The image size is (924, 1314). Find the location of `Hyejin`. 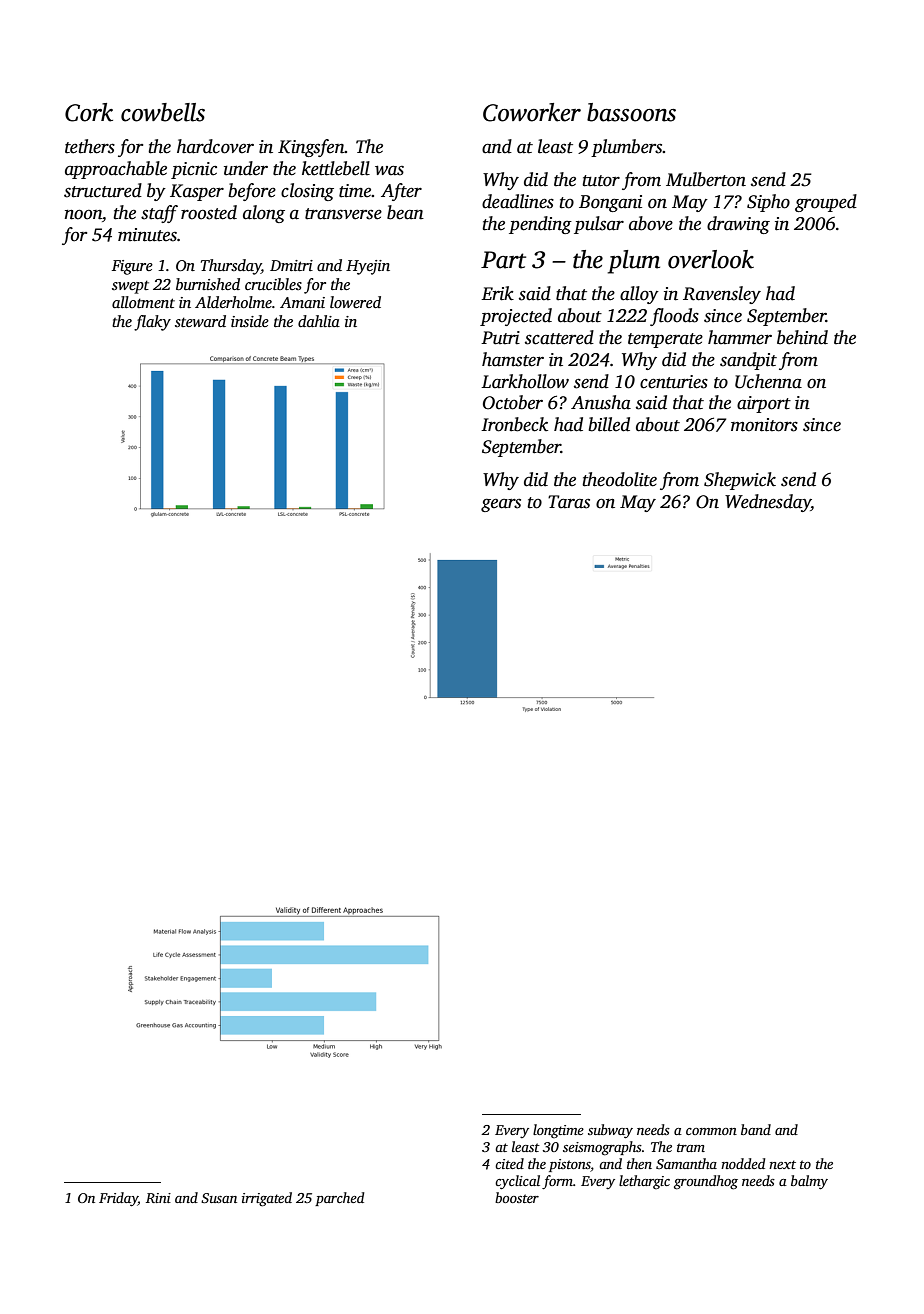

Hyejin is located at coordinates (368, 267).
